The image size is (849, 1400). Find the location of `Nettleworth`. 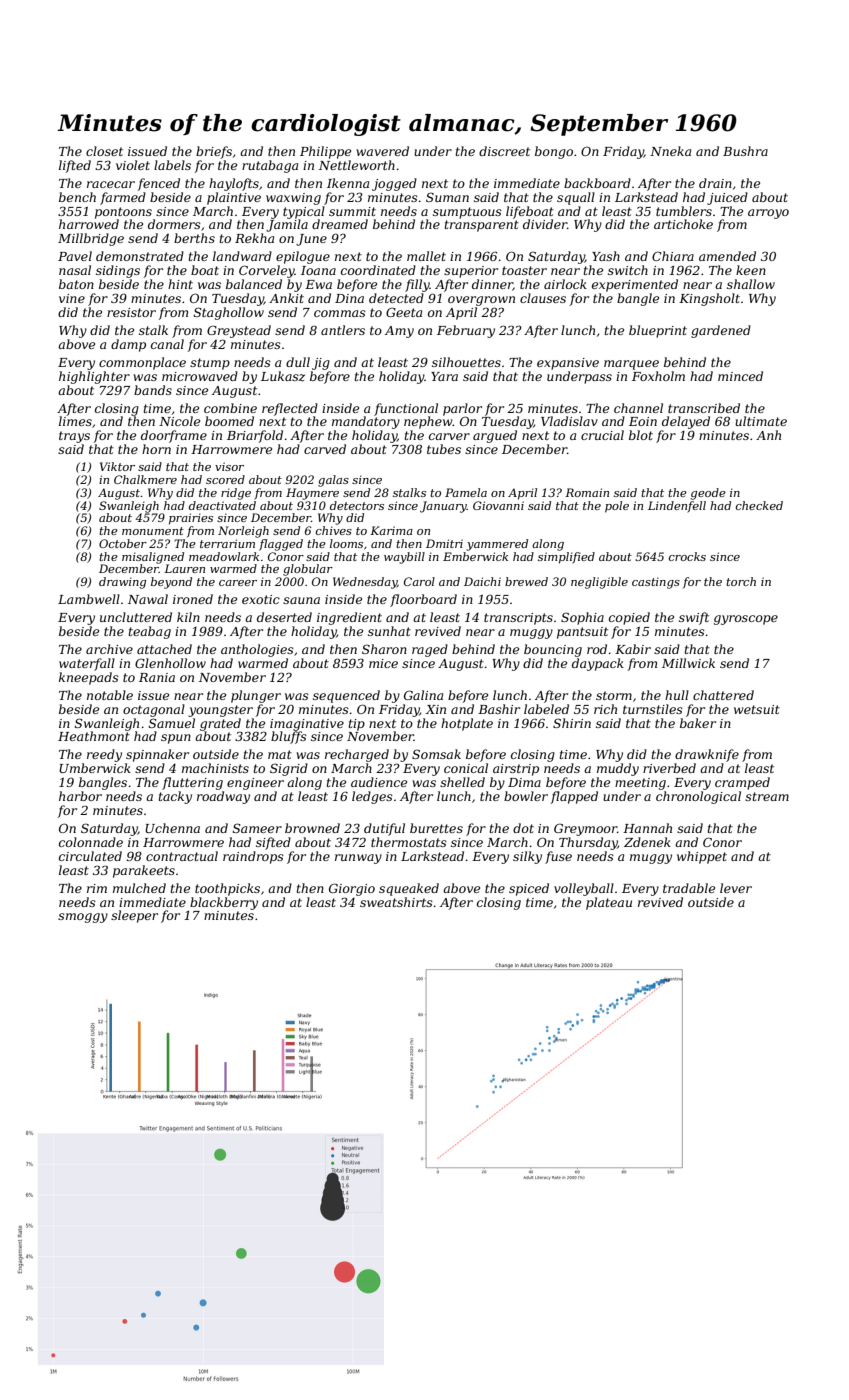

Nettleworth is located at coordinates (357, 165).
